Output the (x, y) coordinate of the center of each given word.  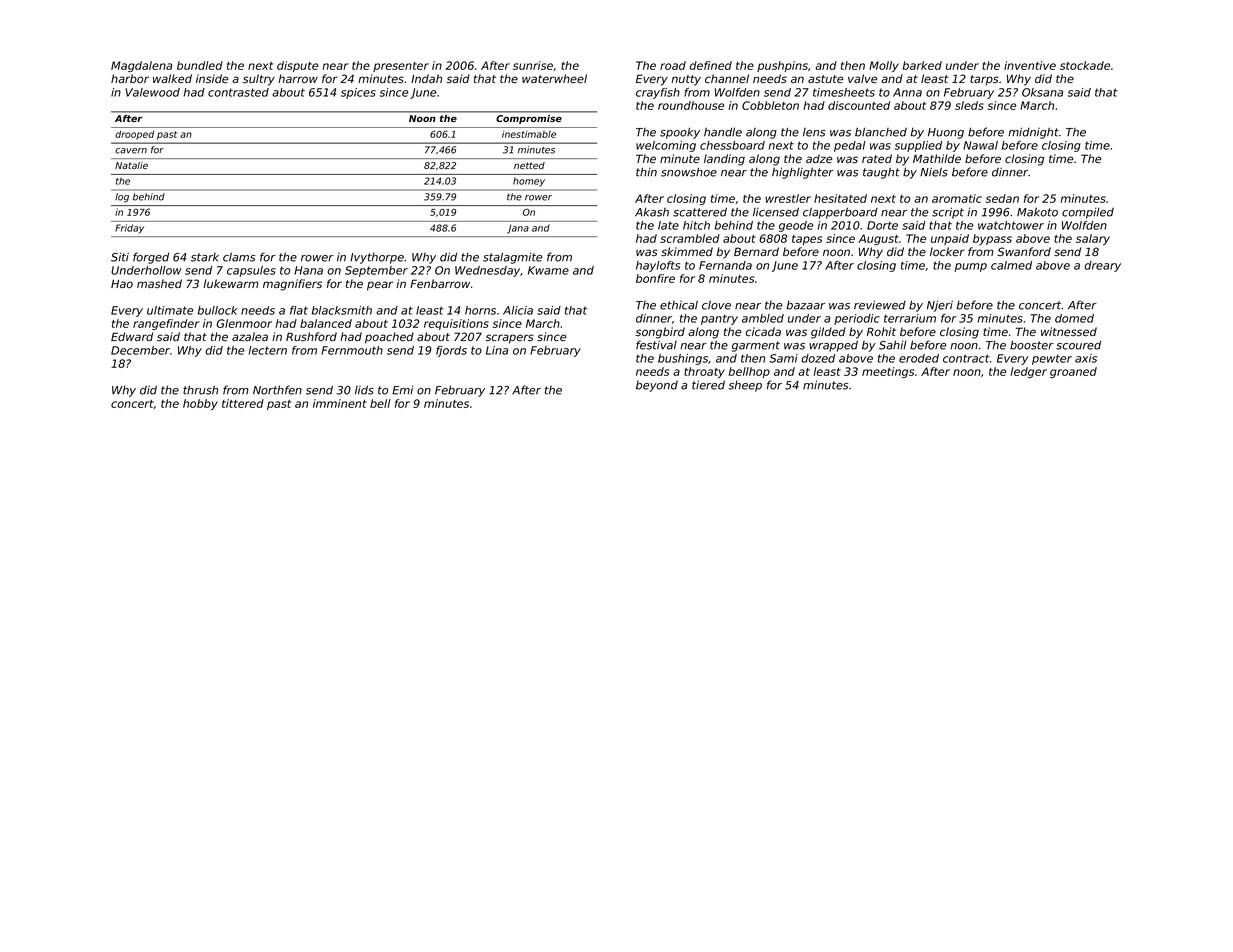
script (948, 213)
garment (756, 346)
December (140, 350)
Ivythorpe (377, 258)
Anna (907, 92)
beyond (657, 386)
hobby (200, 404)
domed (1074, 318)
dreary (1102, 266)
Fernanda (725, 265)
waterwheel (554, 78)
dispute (297, 66)
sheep (745, 386)
